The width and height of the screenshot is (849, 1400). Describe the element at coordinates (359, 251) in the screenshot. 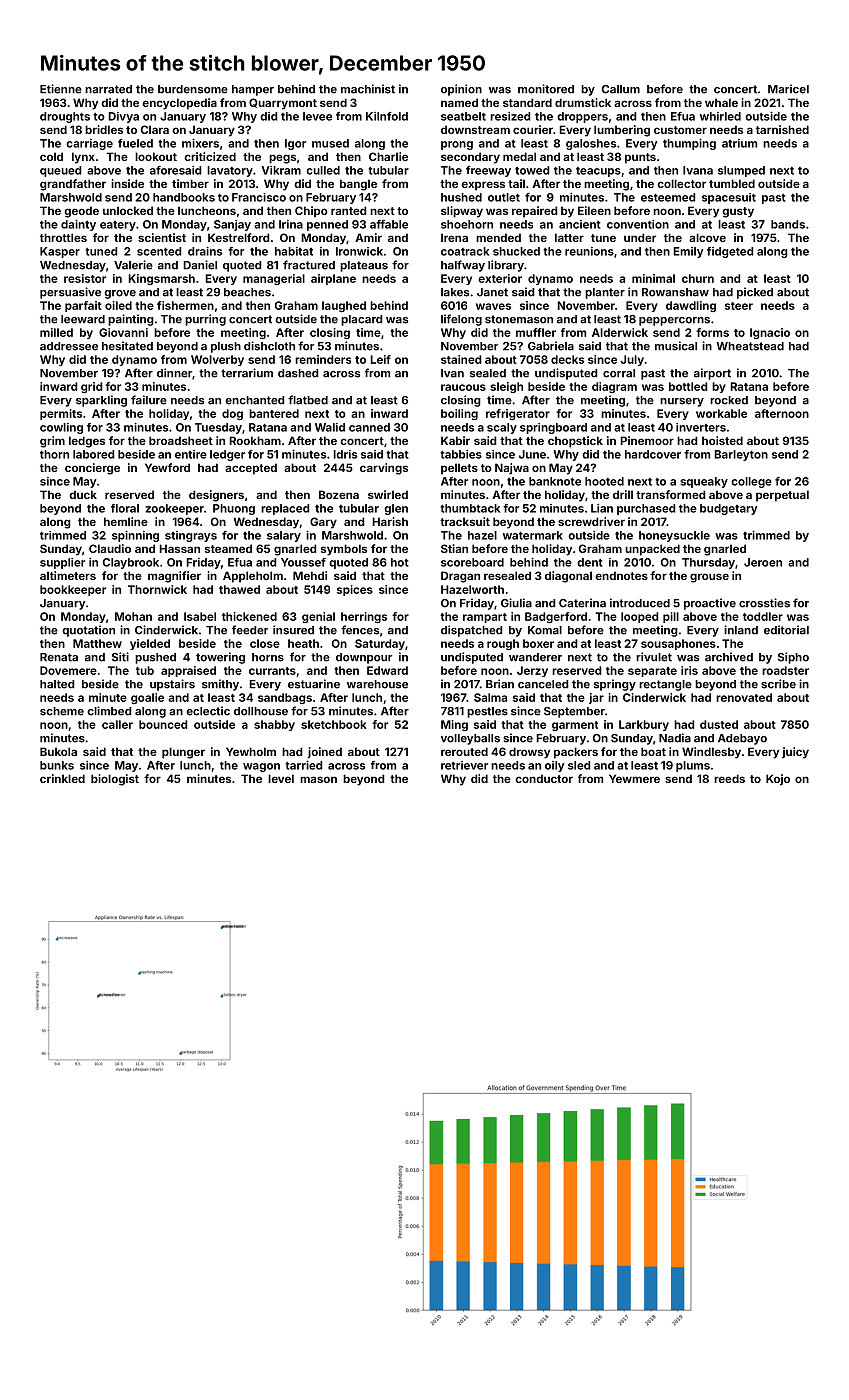

I see `Ironwick` at that location.
